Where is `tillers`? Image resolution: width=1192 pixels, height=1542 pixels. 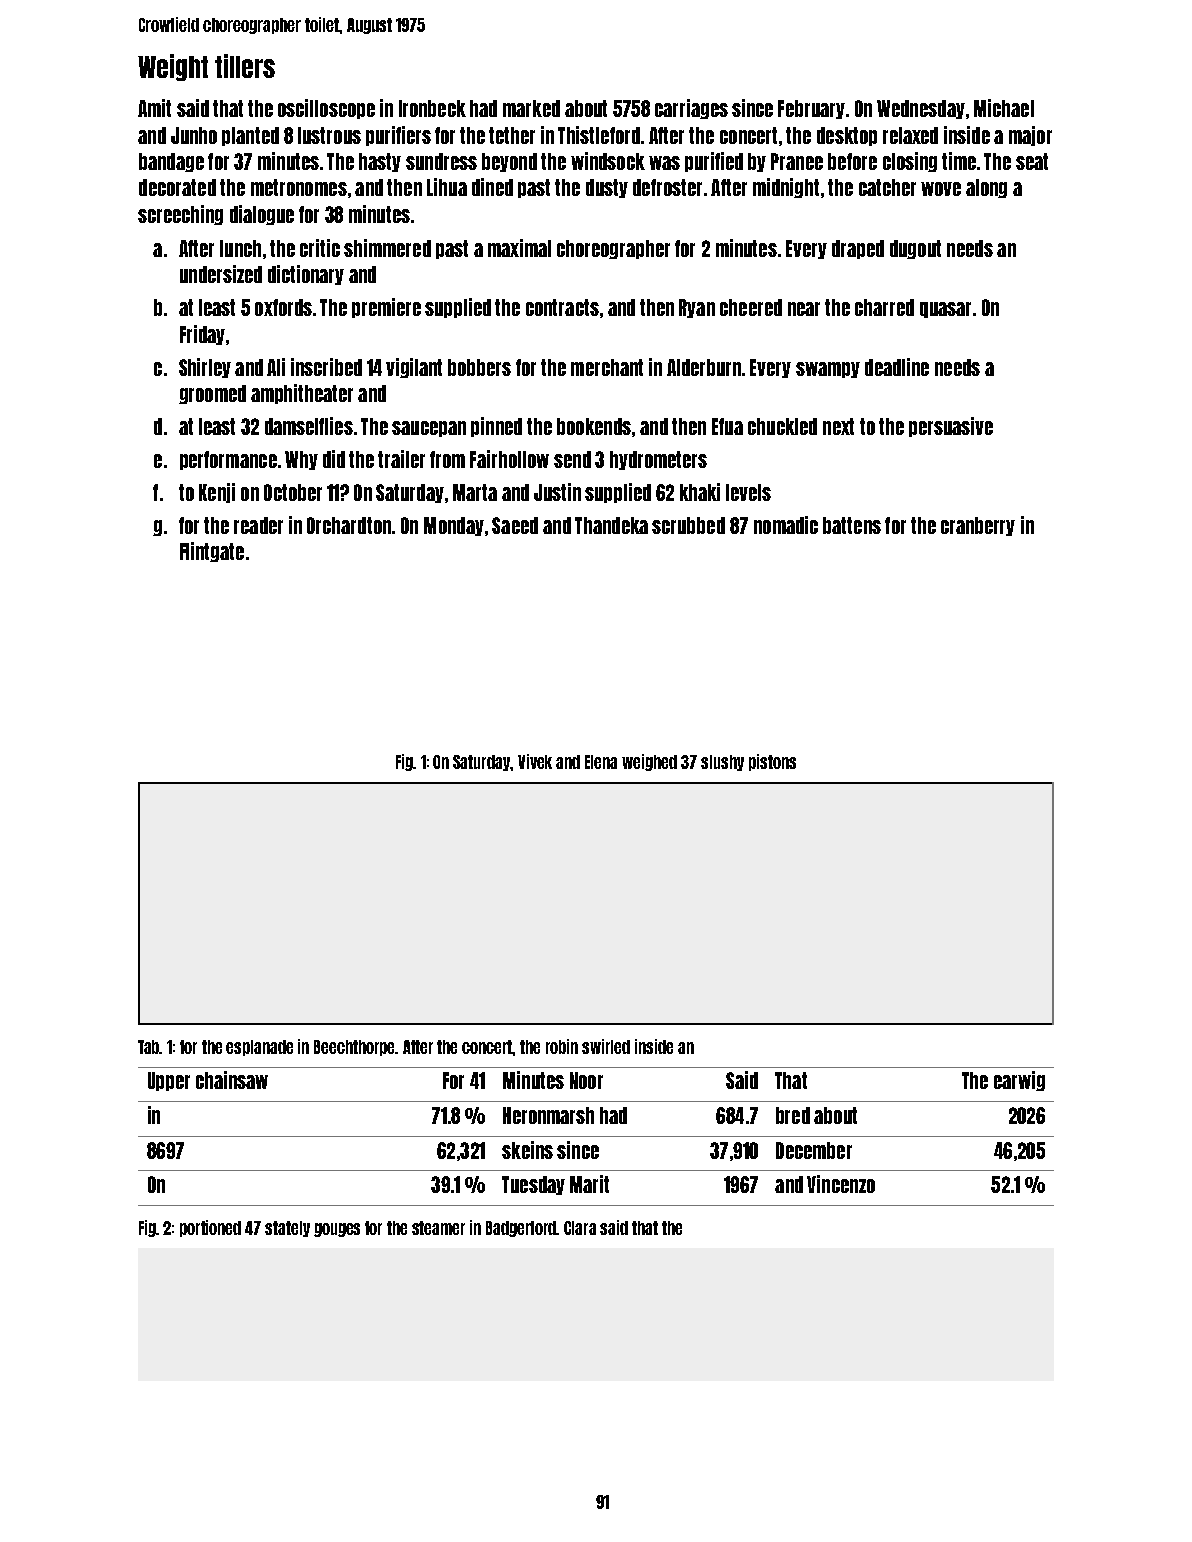
tillers is located at coordinates (245, 66).
